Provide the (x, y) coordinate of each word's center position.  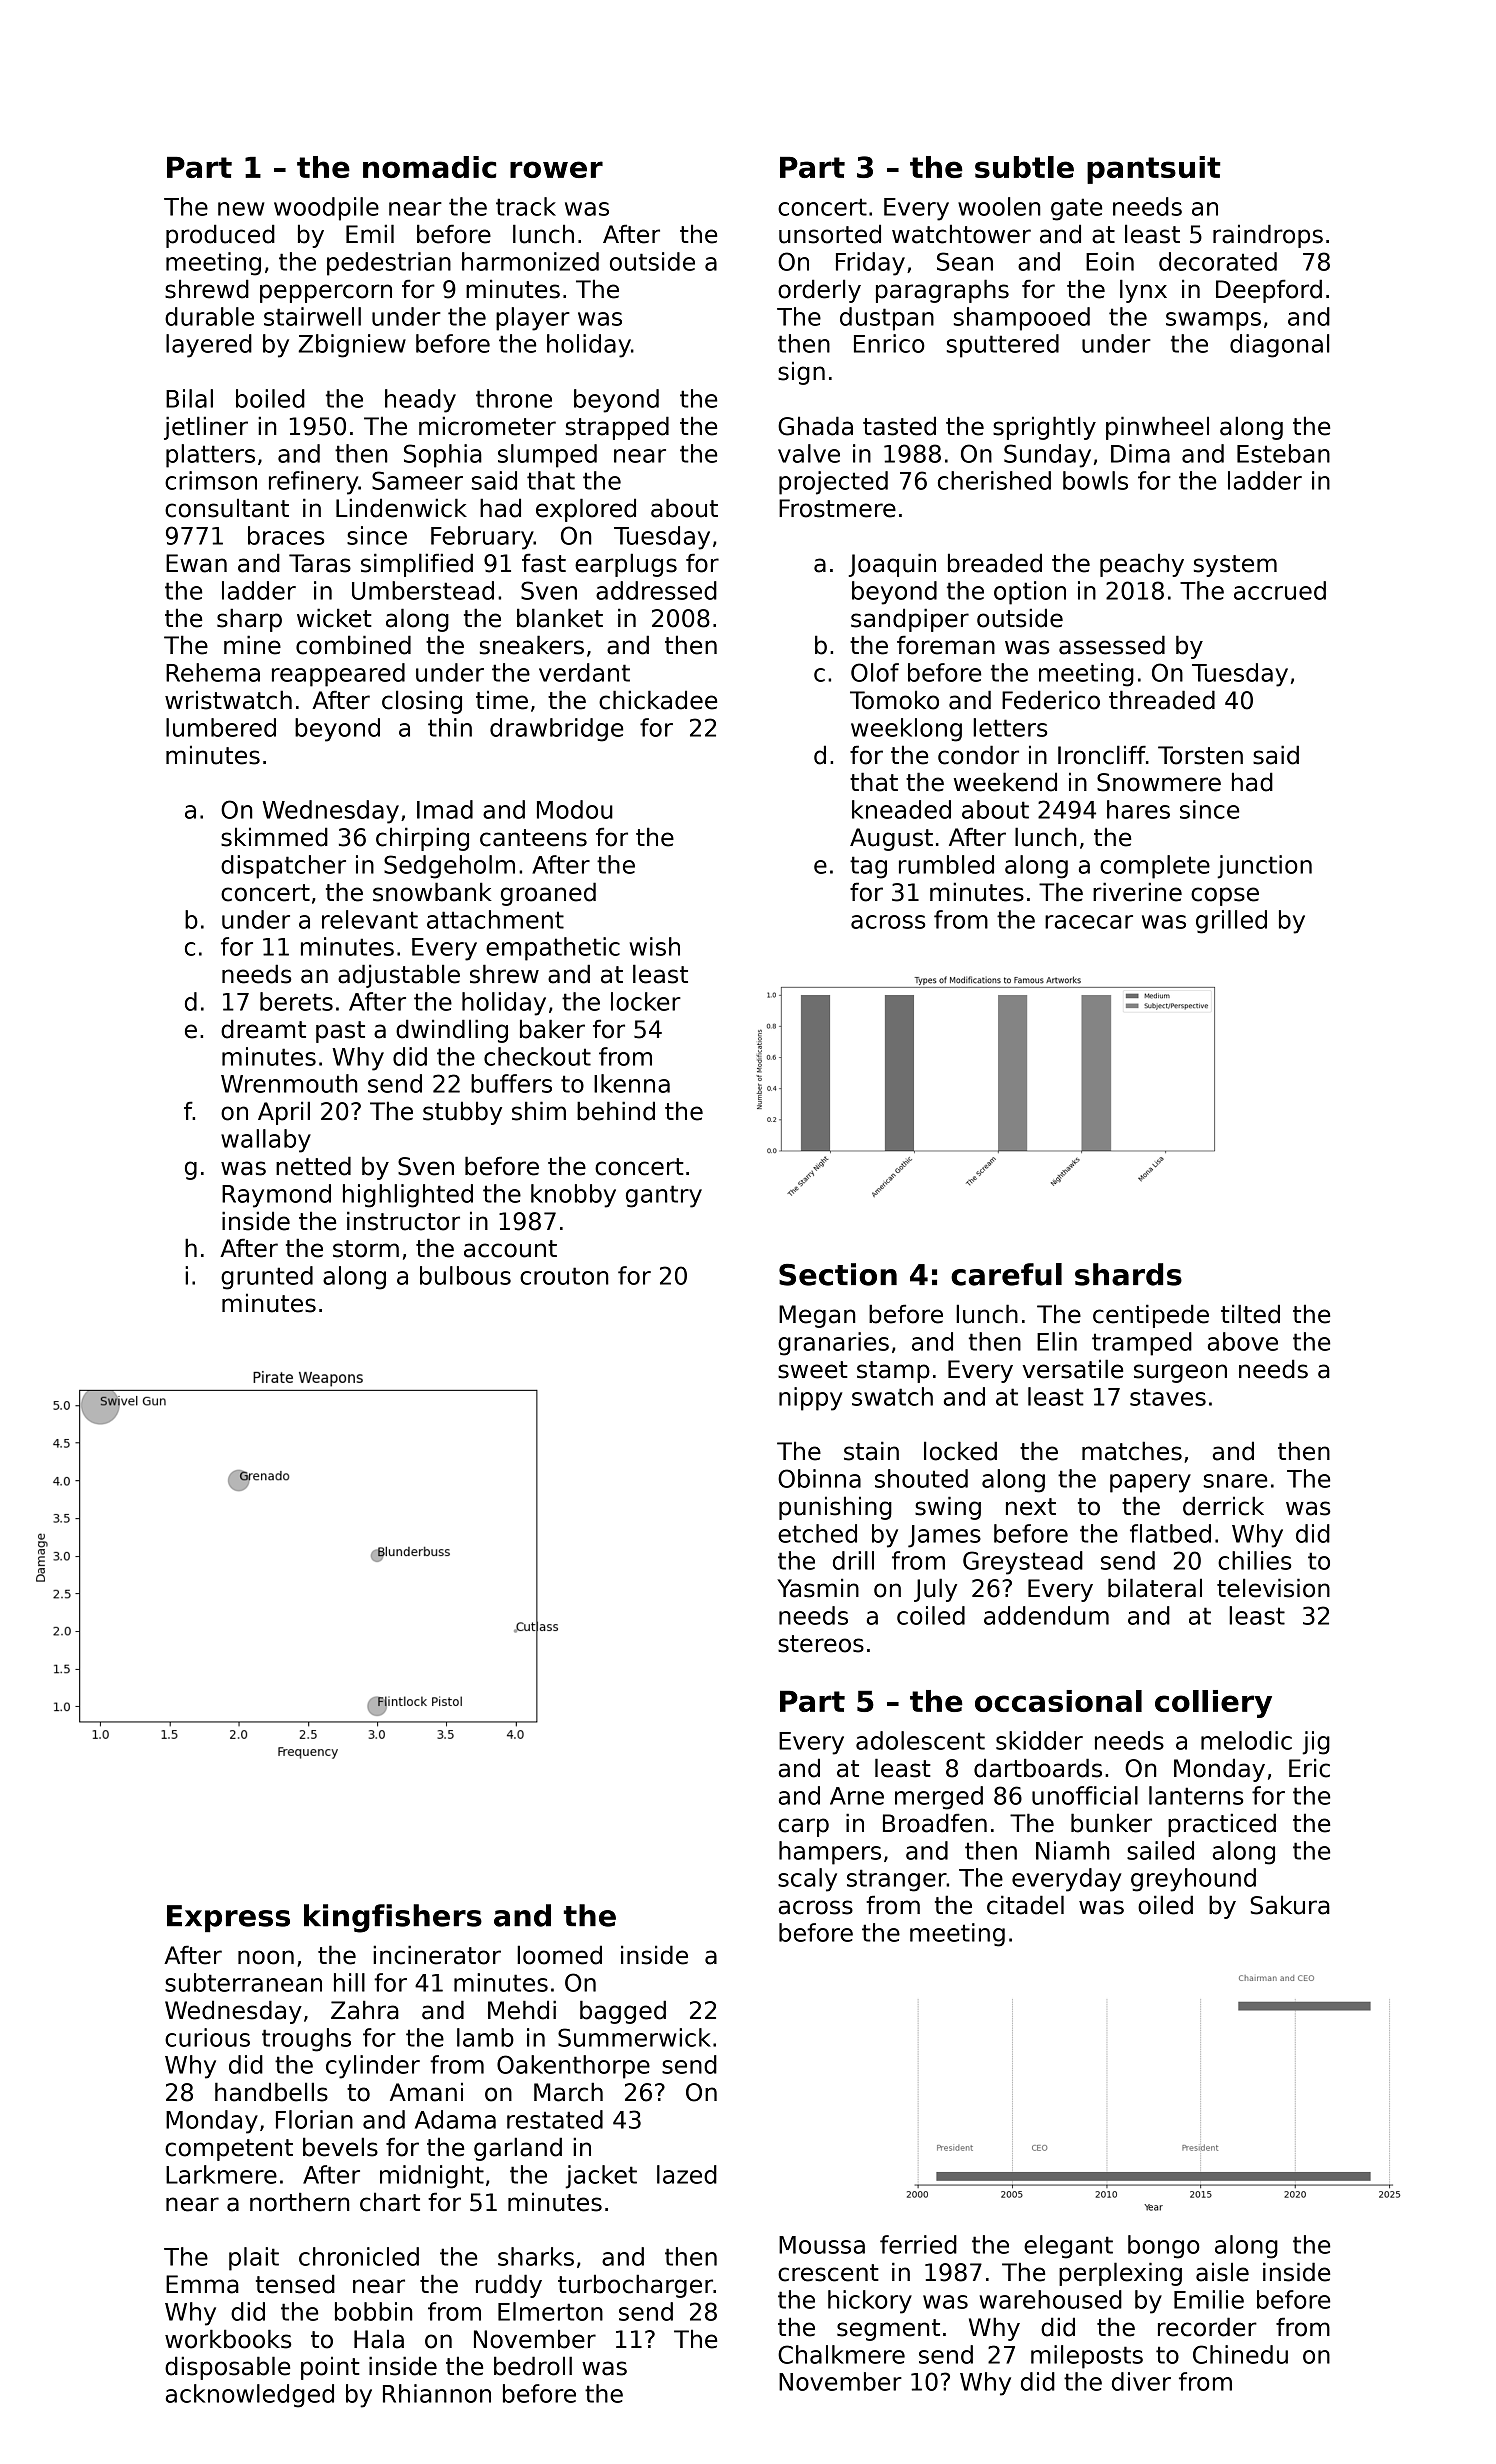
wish (655, 946)
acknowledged (250, 2396)
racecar (1089, 922)
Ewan (196, 563)
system (1235, 566)
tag (868, 867)
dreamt (263, 1029)
